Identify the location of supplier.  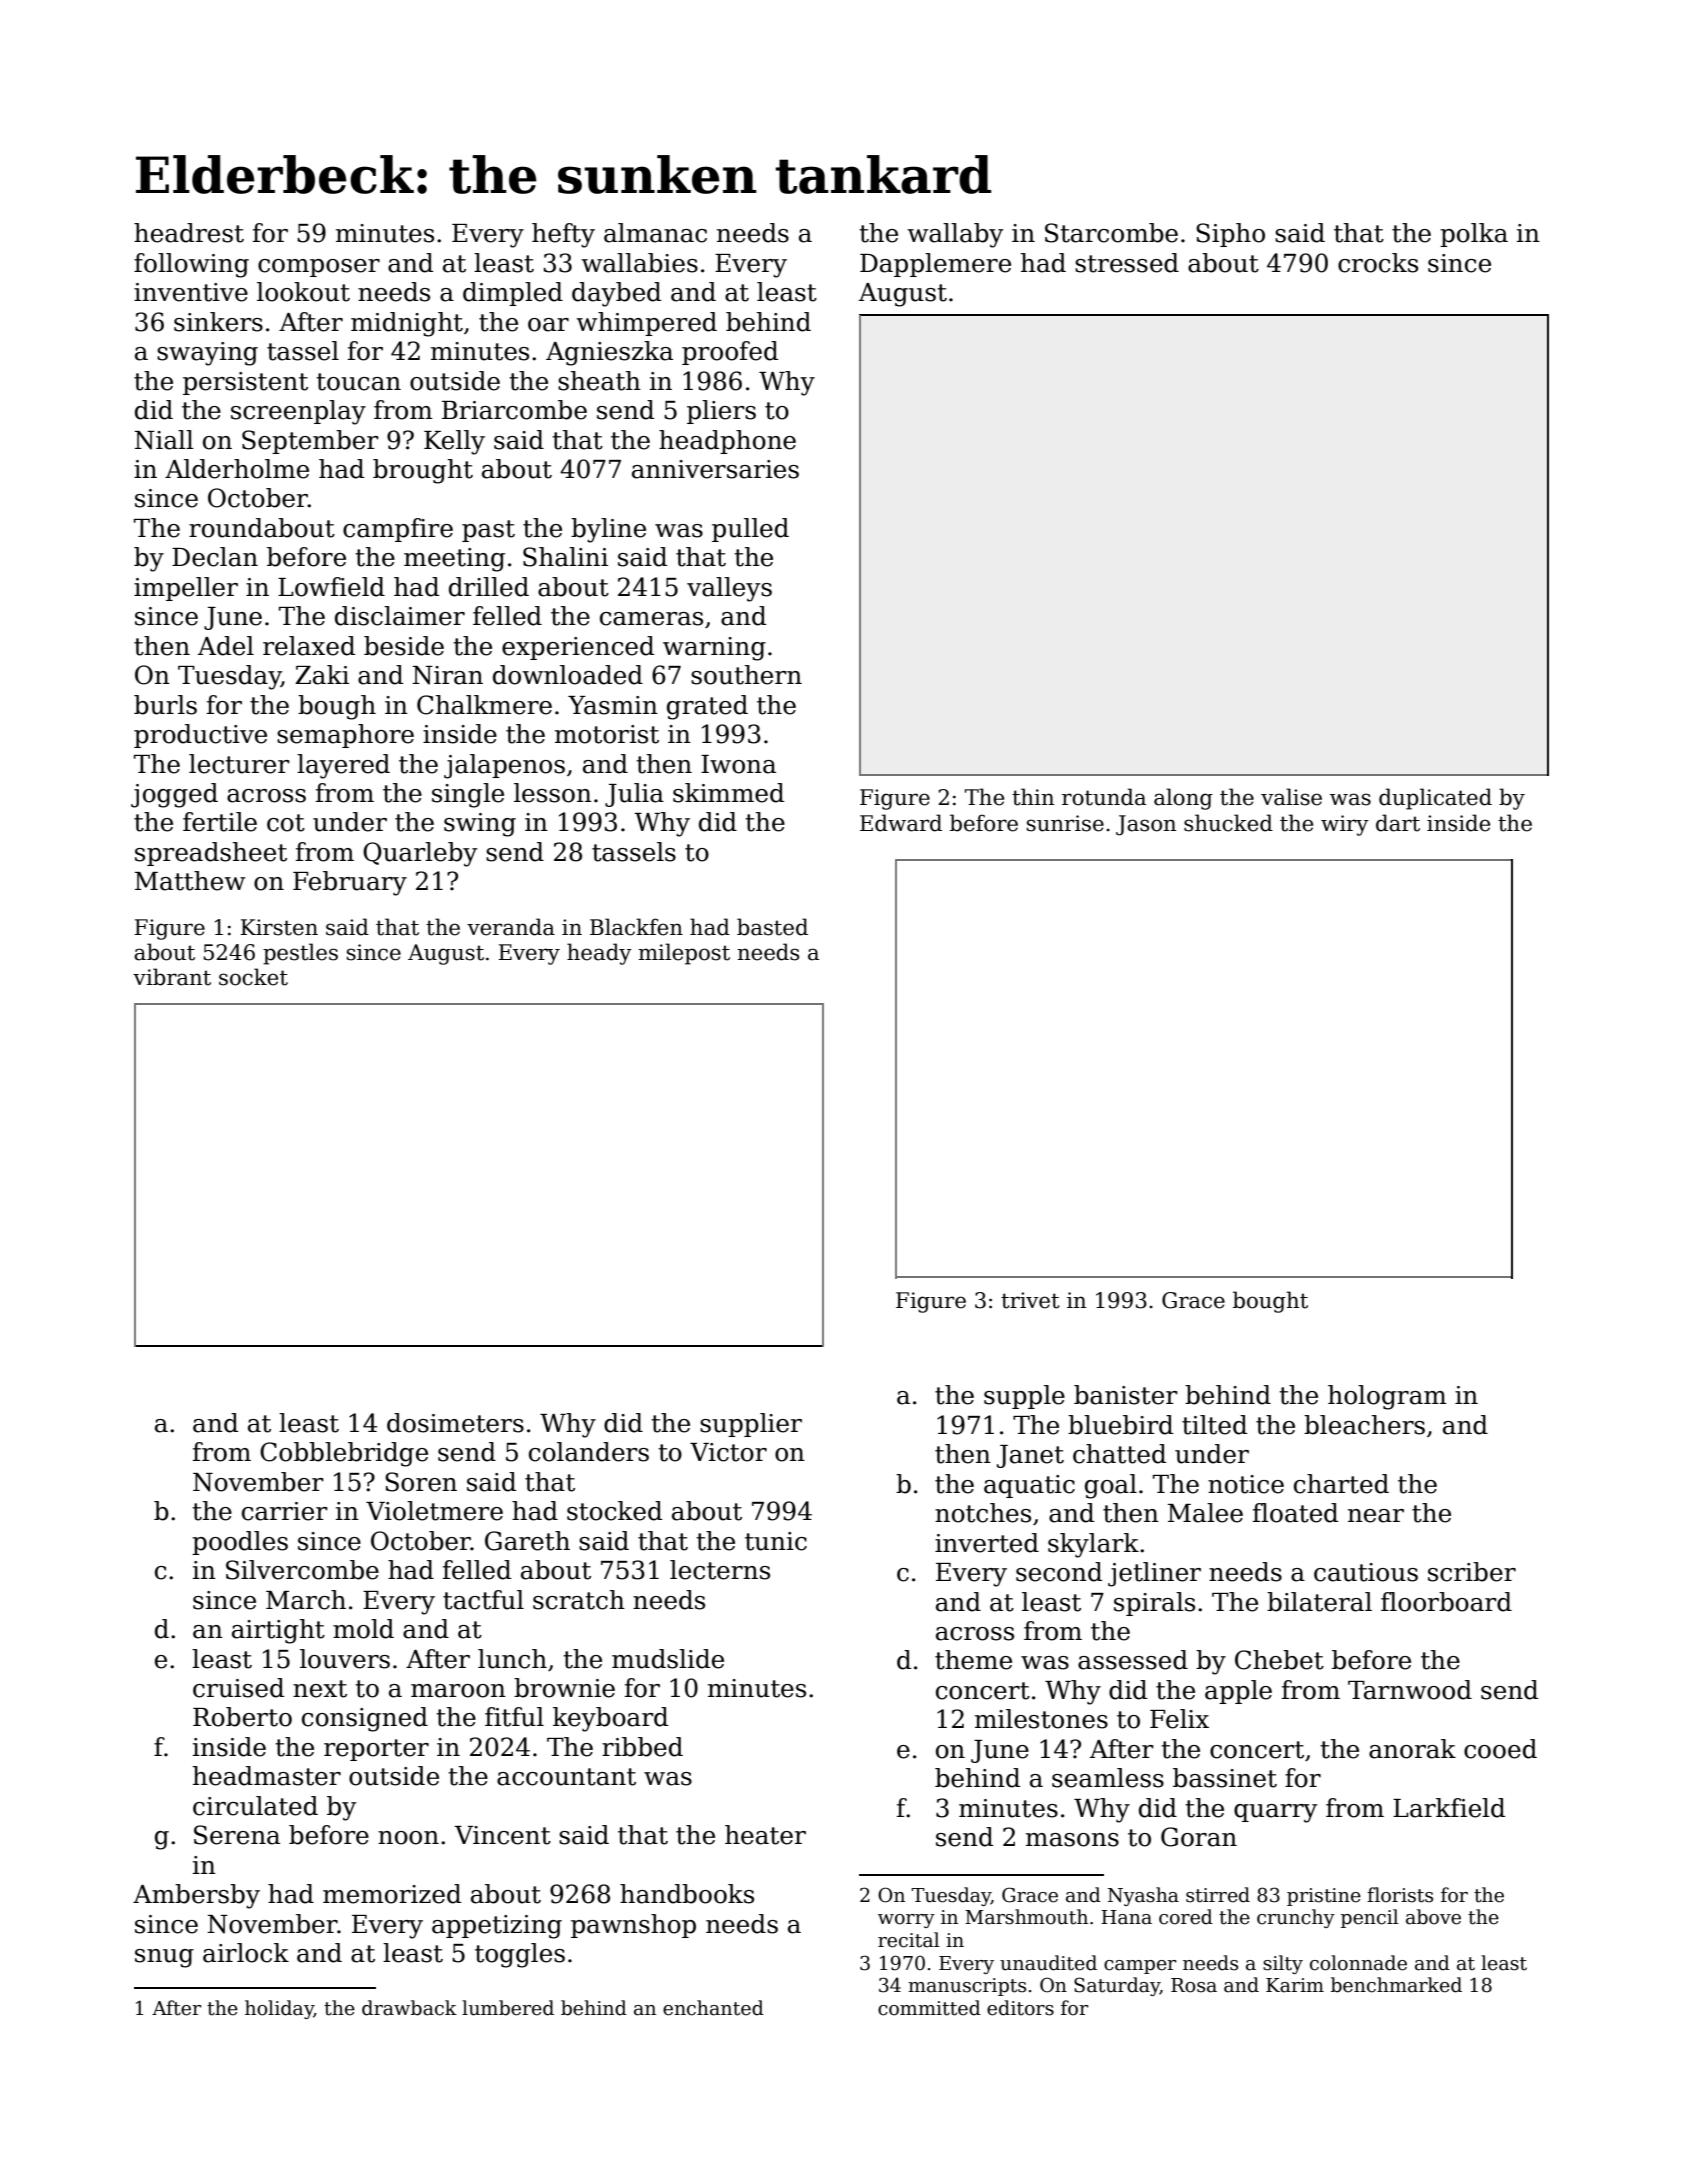
(751, 1425).
